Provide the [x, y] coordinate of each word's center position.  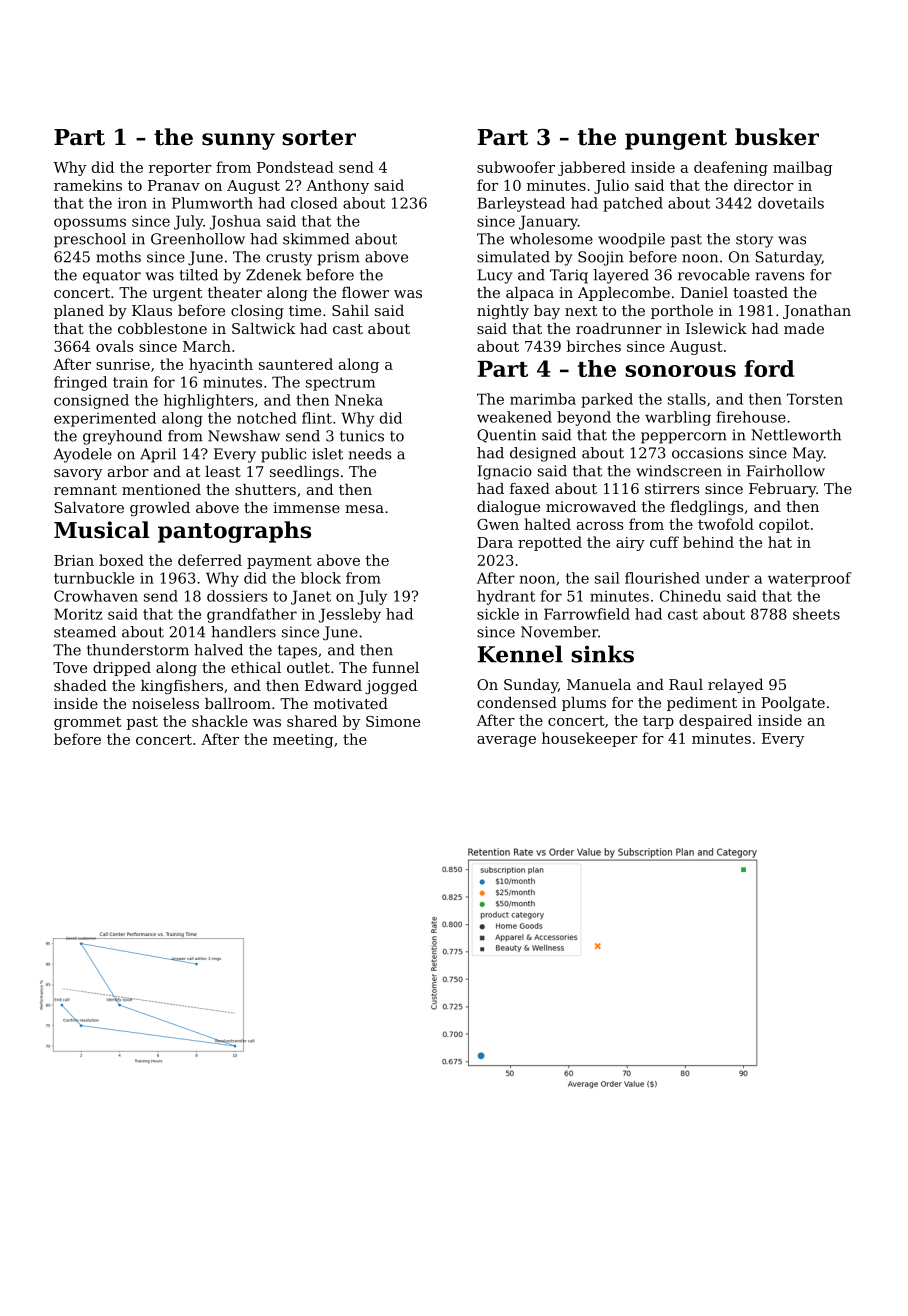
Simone [393, 721]
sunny [238, 141]
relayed [735, 686]
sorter [319, 138]
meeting [303, 741]
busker [777, 137]
